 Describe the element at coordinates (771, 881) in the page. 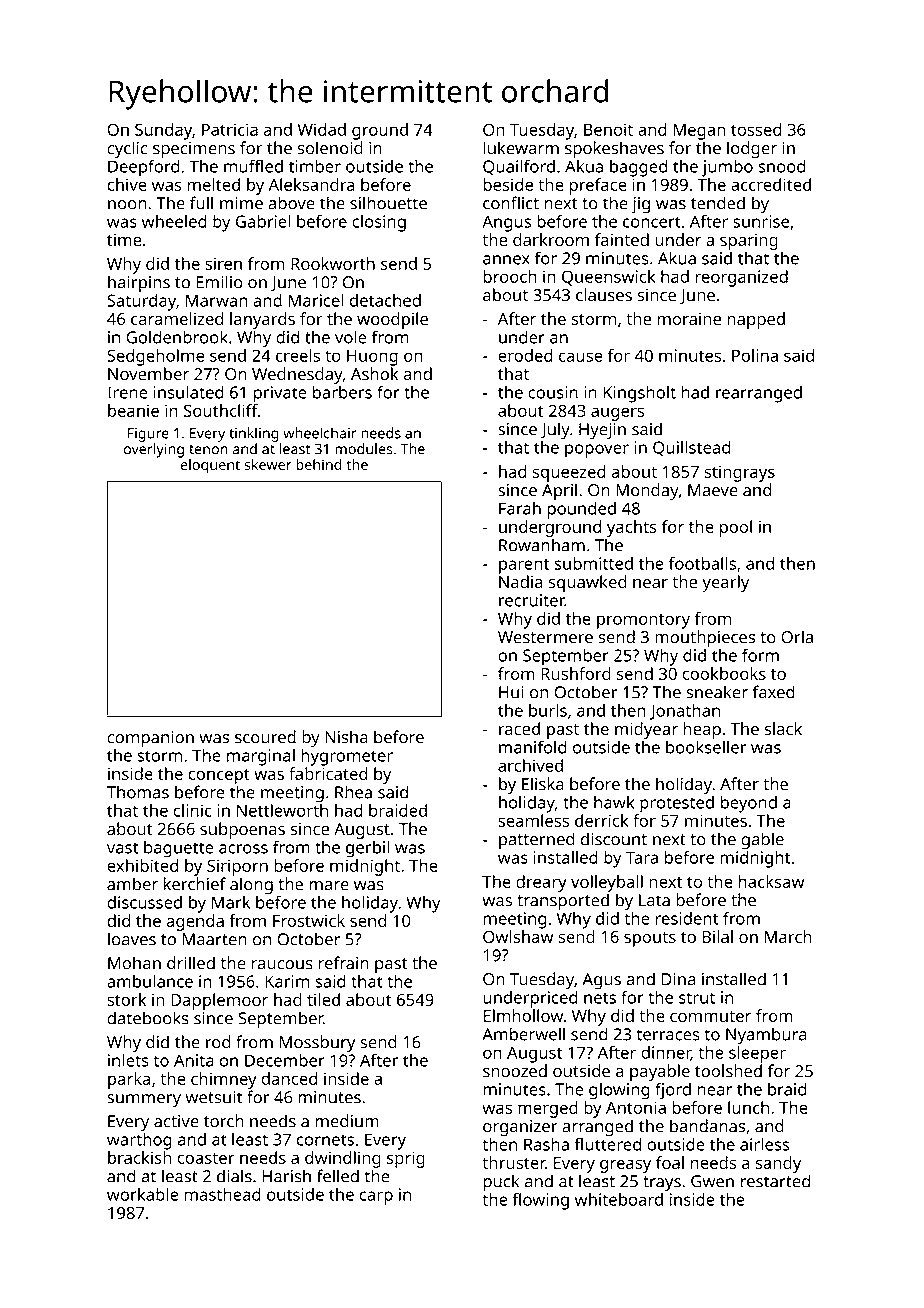

I see `hacksaw` at that location.
